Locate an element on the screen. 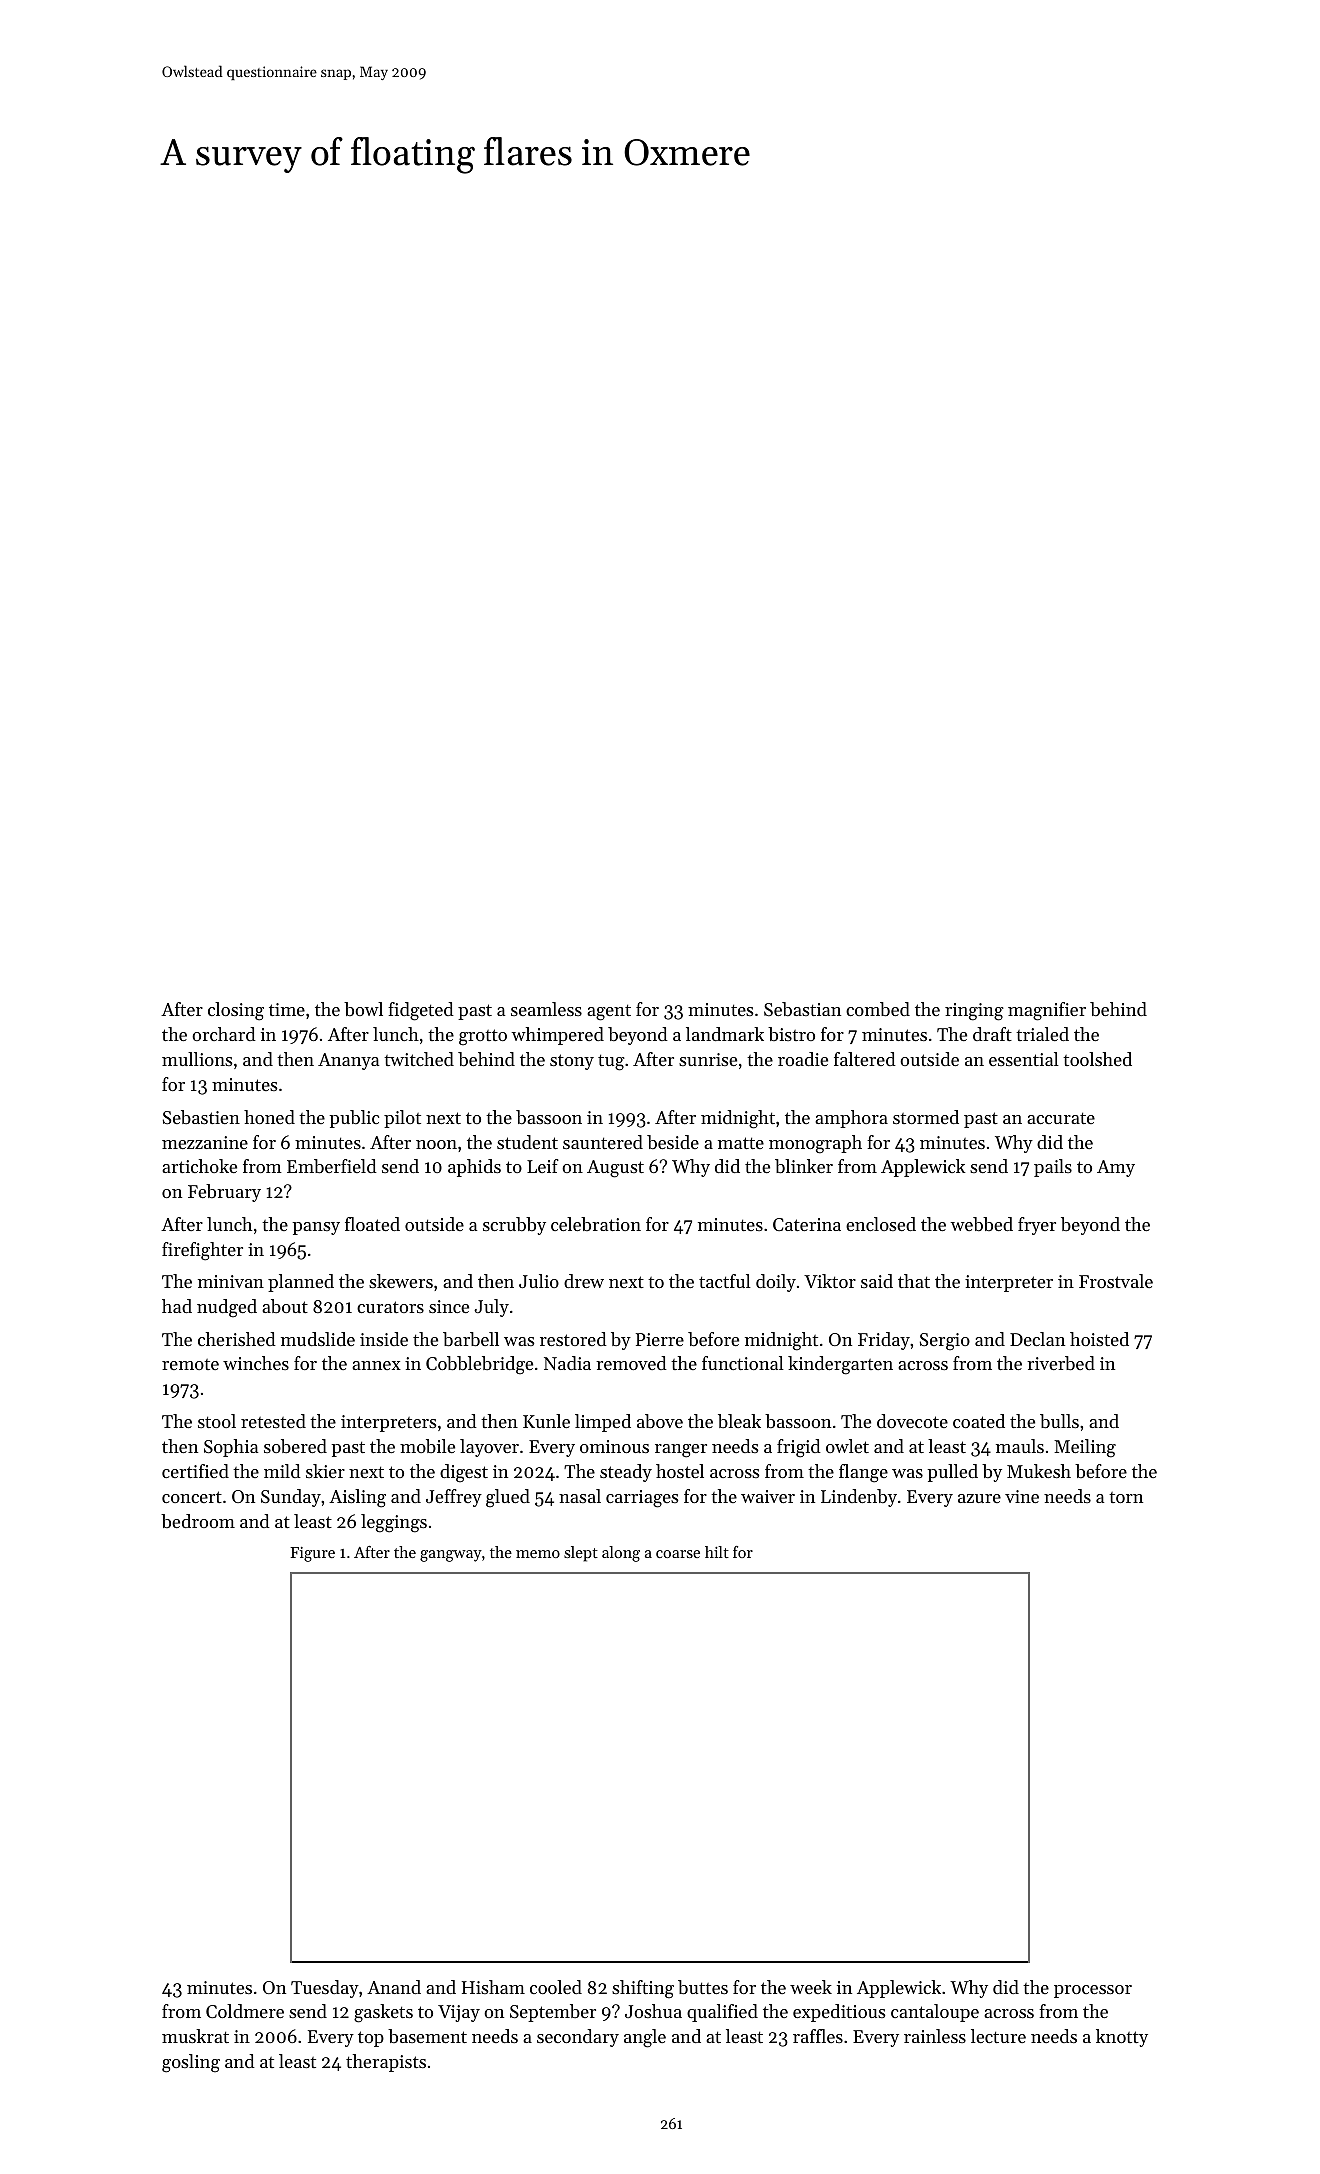 Image resolution: width=1320 pixels, height=2174 pixels. public is located at coordinates (354, 1119).
